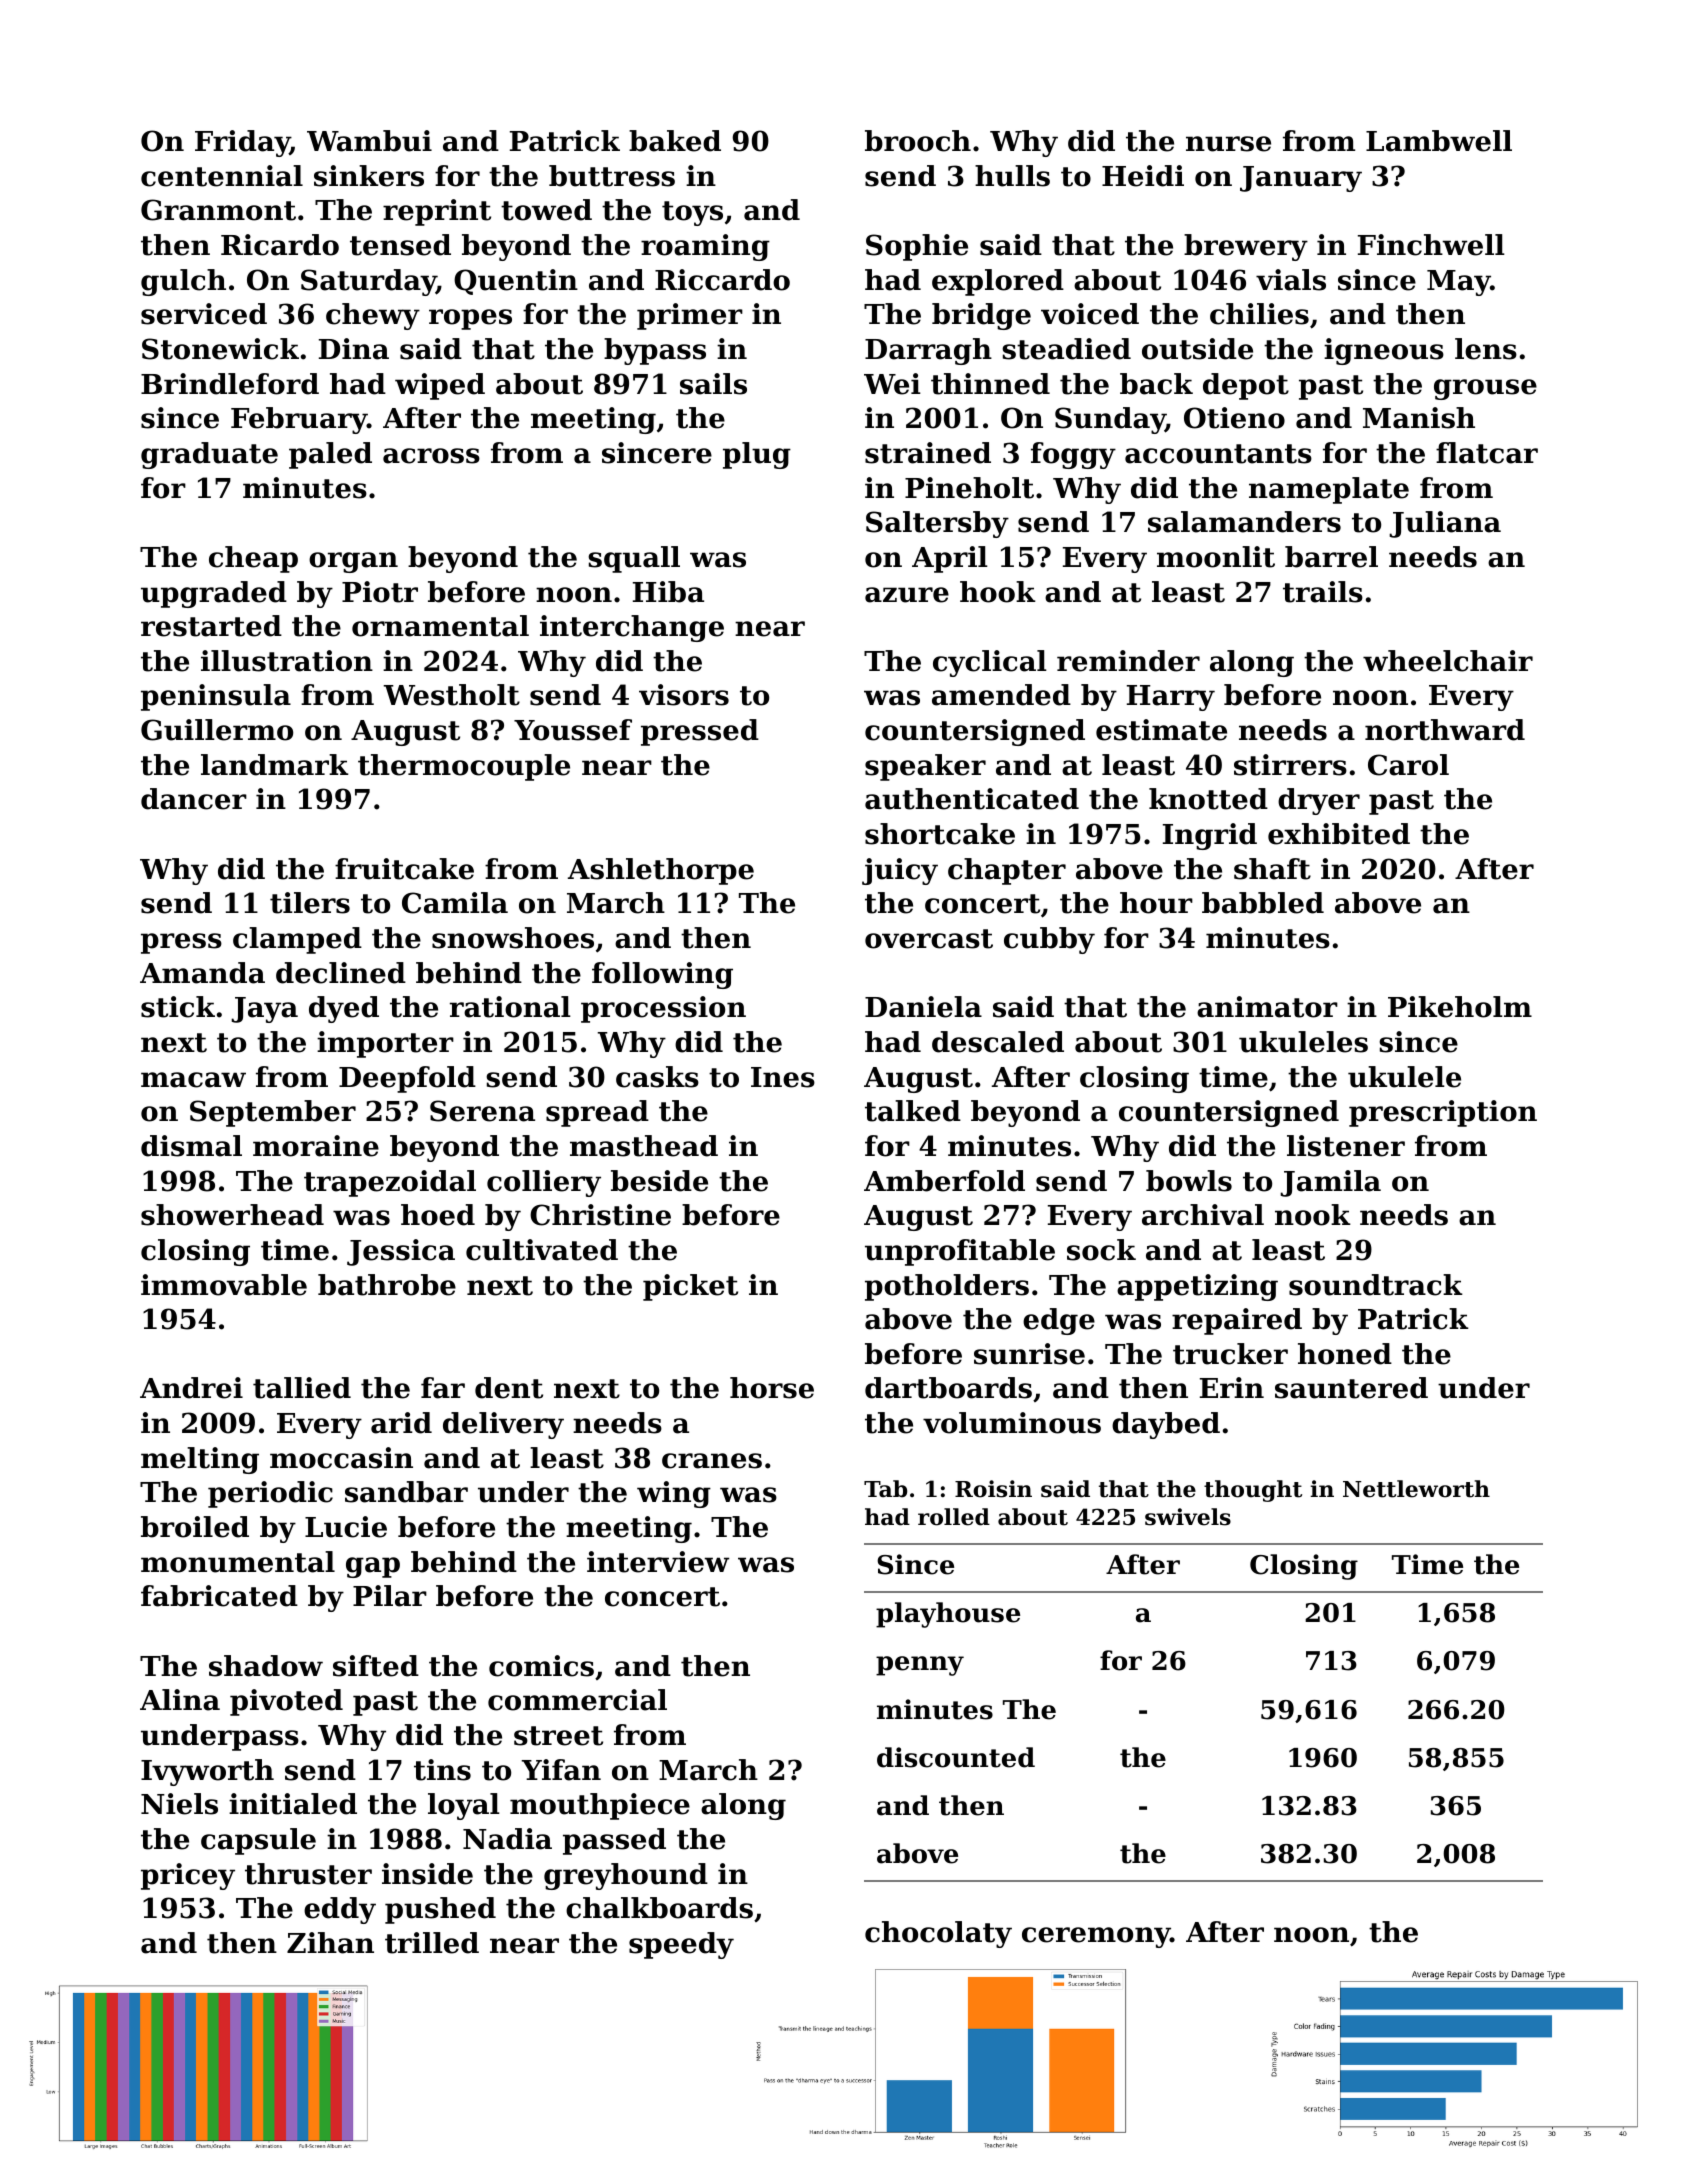  I want to click on ceremony, so click(1096, 1937).
